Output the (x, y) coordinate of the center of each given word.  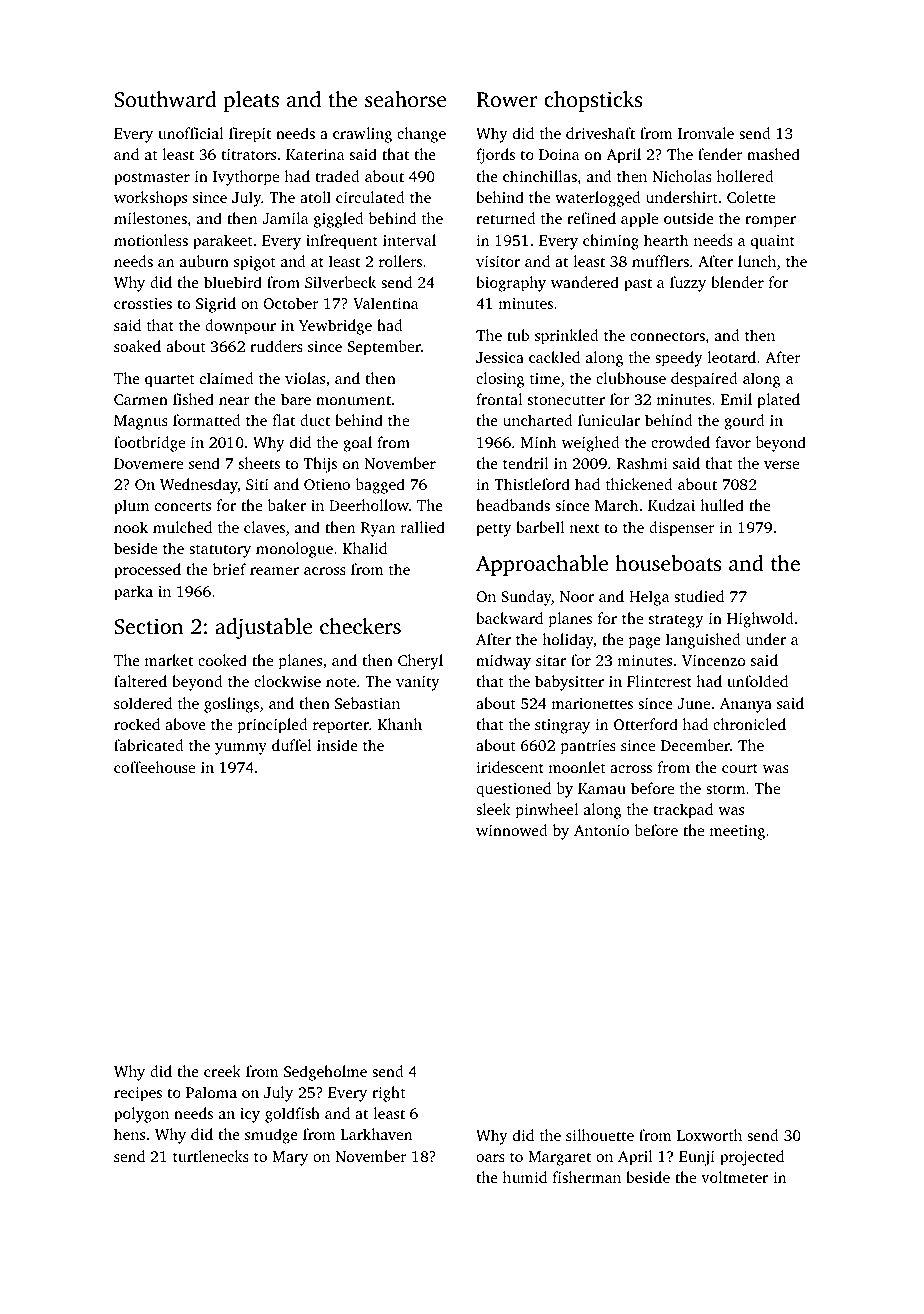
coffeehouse (154, 767)
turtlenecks (211, 1156)
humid (525, 1177)
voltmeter (734, 1177)
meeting (737, 832)
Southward (165, 99)
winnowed (512, 830)
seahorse (405, 99)
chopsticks (593, 101)
